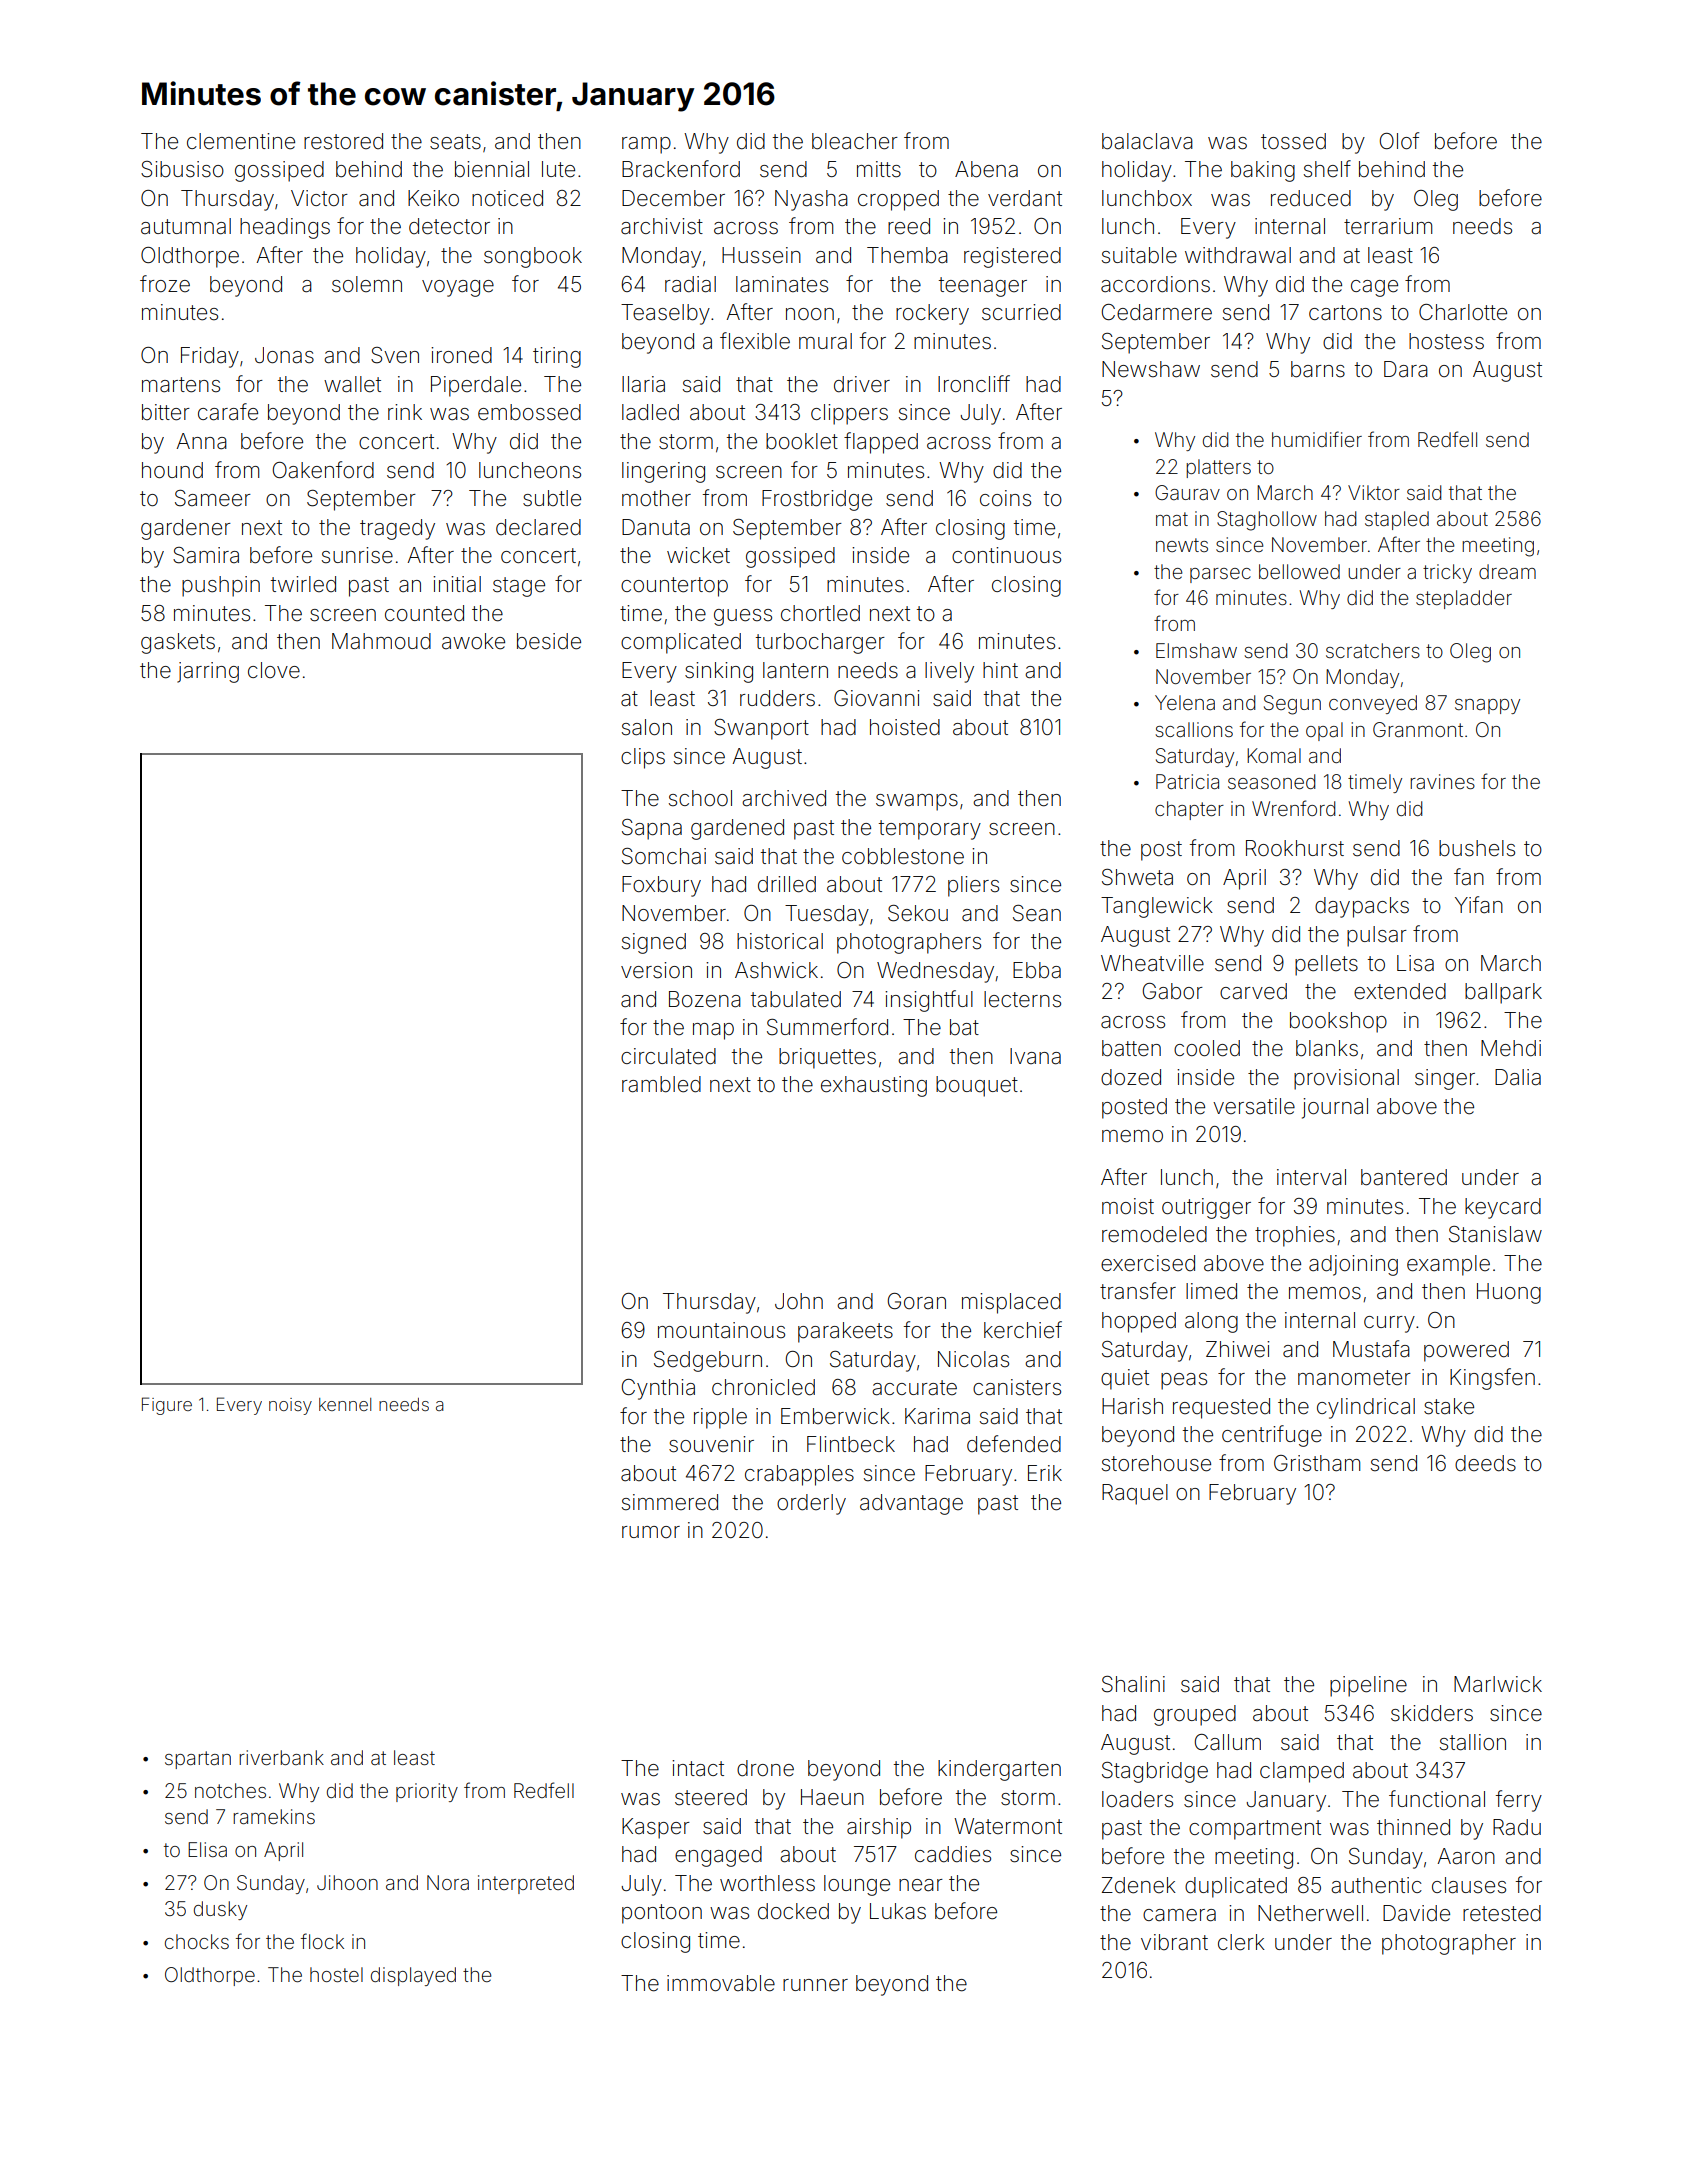 This screenshot has height=2178, width=1683. I want to click on exhausting, so click(874, 1086).
